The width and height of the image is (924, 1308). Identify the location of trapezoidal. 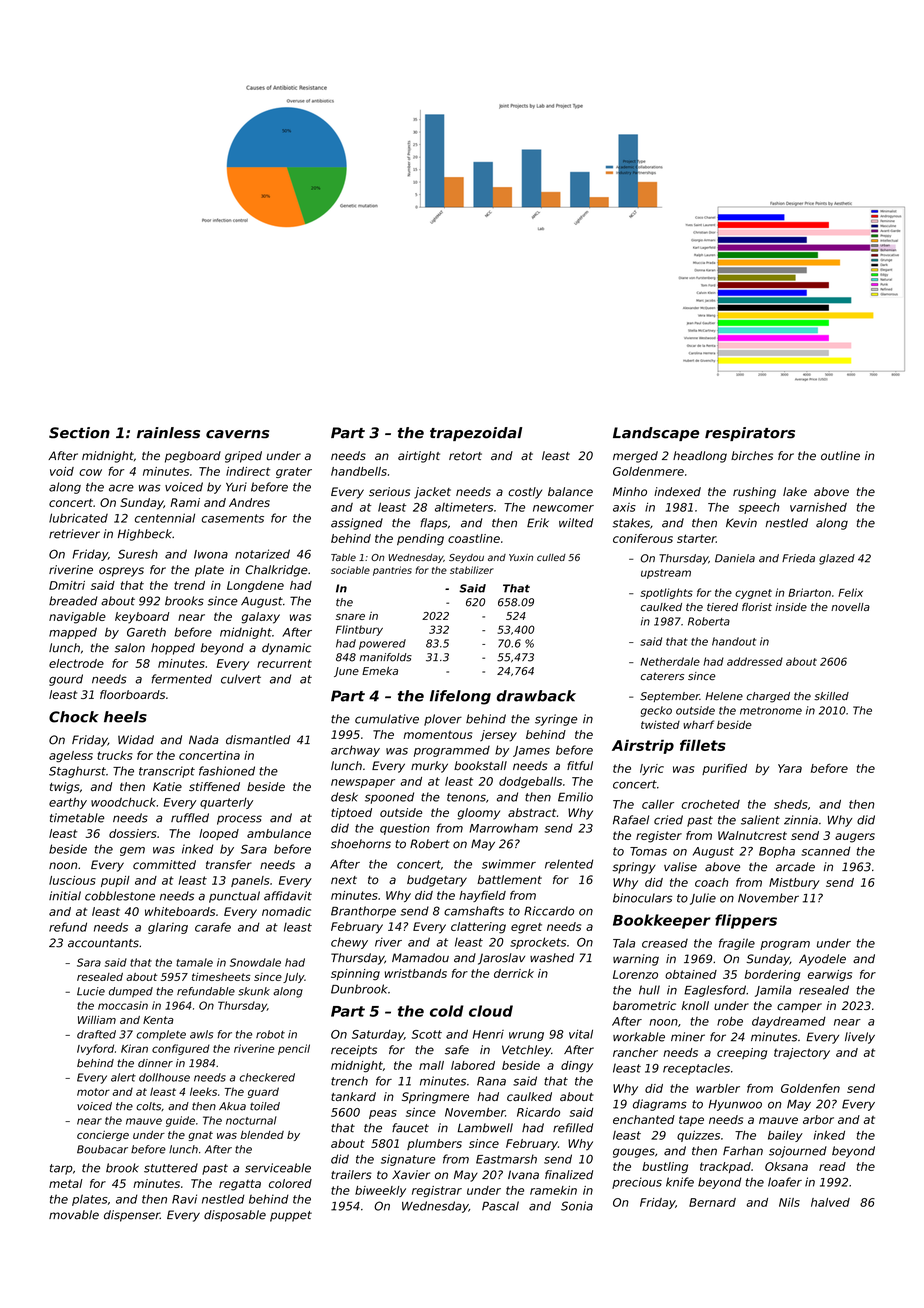
(476, 434).
